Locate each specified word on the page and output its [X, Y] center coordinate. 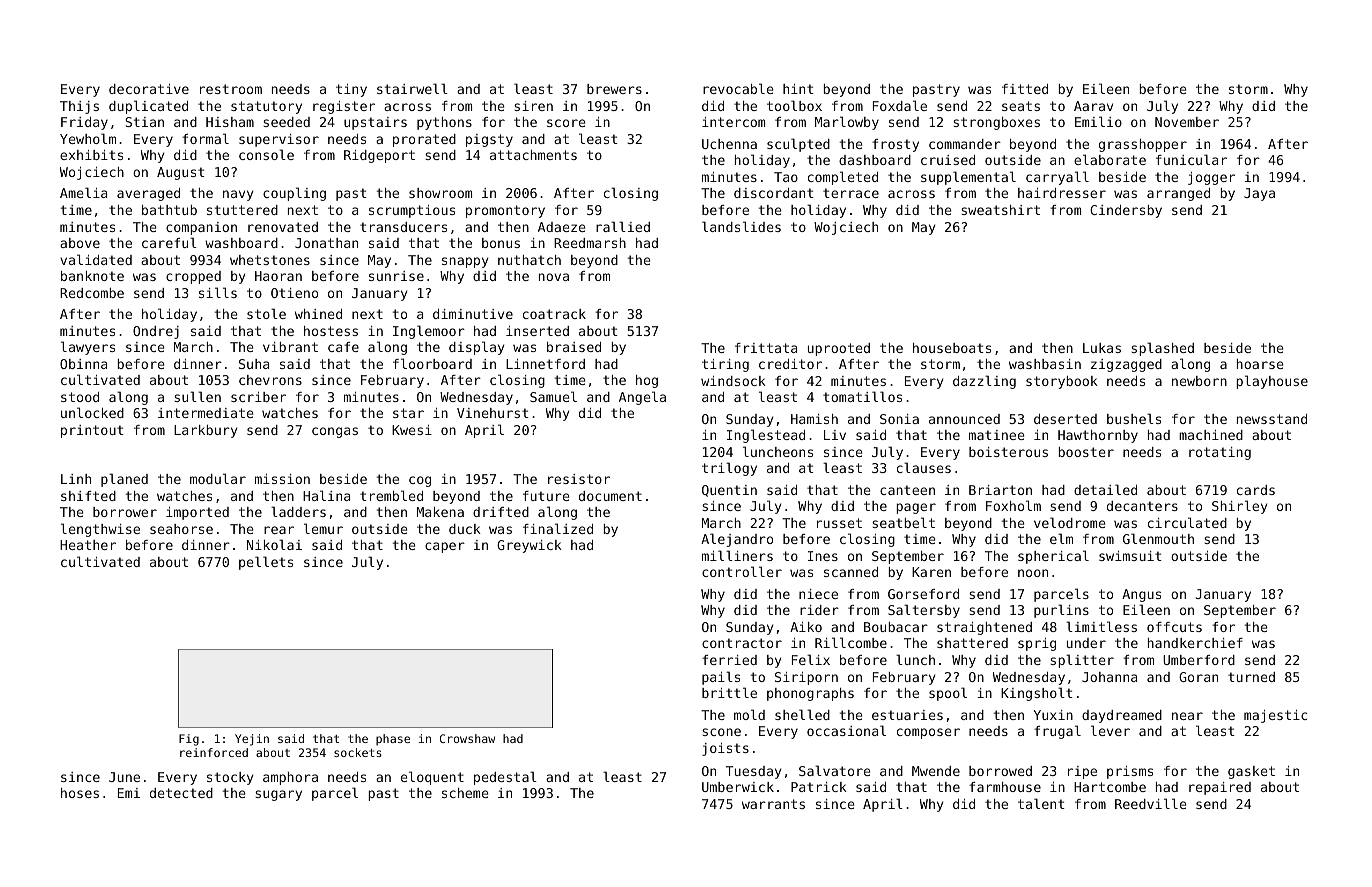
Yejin [252, 740]
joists [725, 749]
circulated [1187, 522]
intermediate [205, 413]
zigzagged [1126, 365]
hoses [80, 793]
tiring [725, 365]
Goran [1198, 677]
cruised [948, 160]
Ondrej [156, 332]
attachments [533, 155]
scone [721, 732]
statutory [266, 107]
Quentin [729, 491]
